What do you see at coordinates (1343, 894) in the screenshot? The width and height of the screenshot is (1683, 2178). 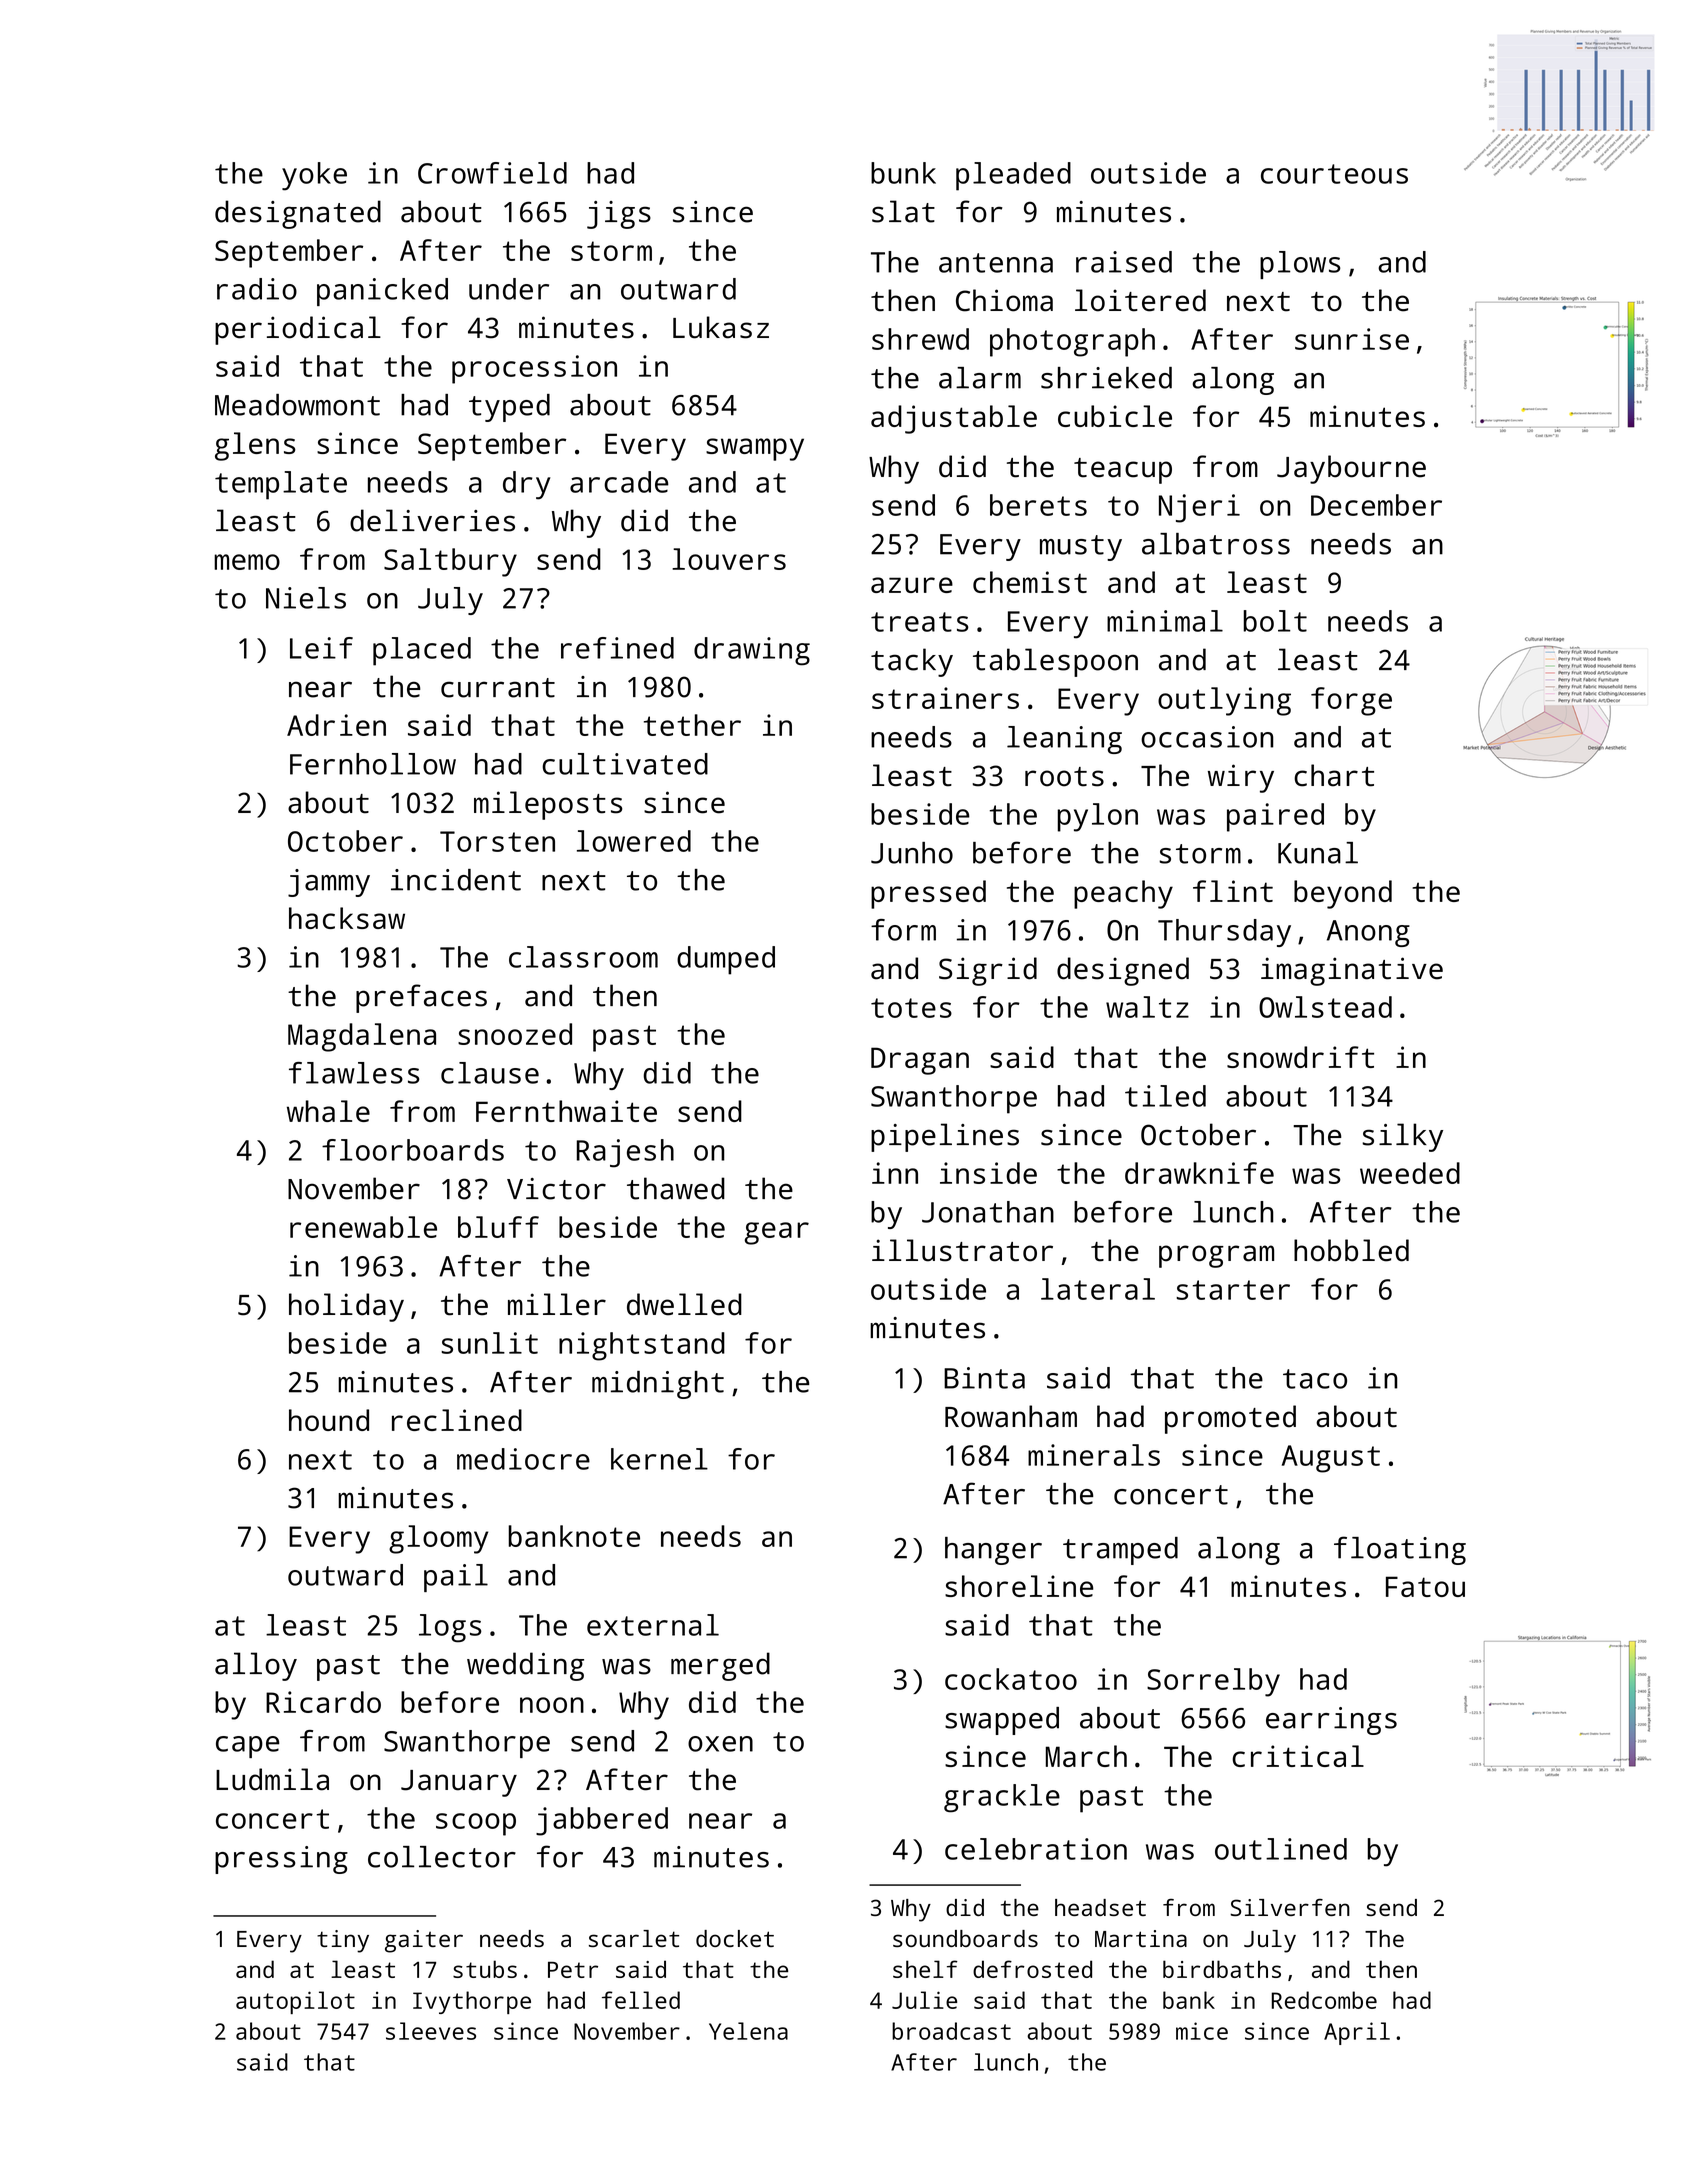 I see `beyond` at bounding box center [1343, 894].
